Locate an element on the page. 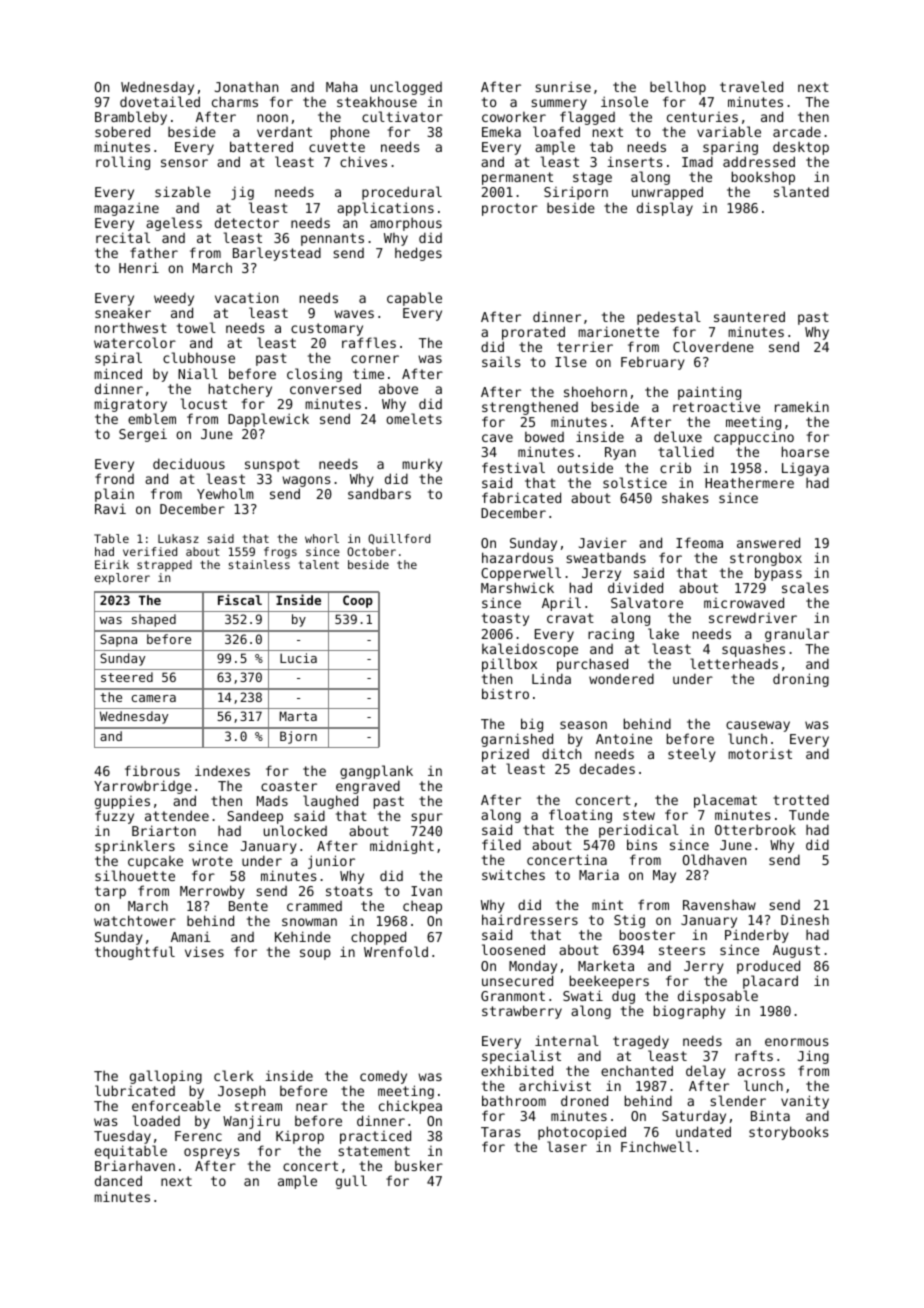 The width and height of the image is (924, 1308). enchanted is located at coordinates (637, 1070).
